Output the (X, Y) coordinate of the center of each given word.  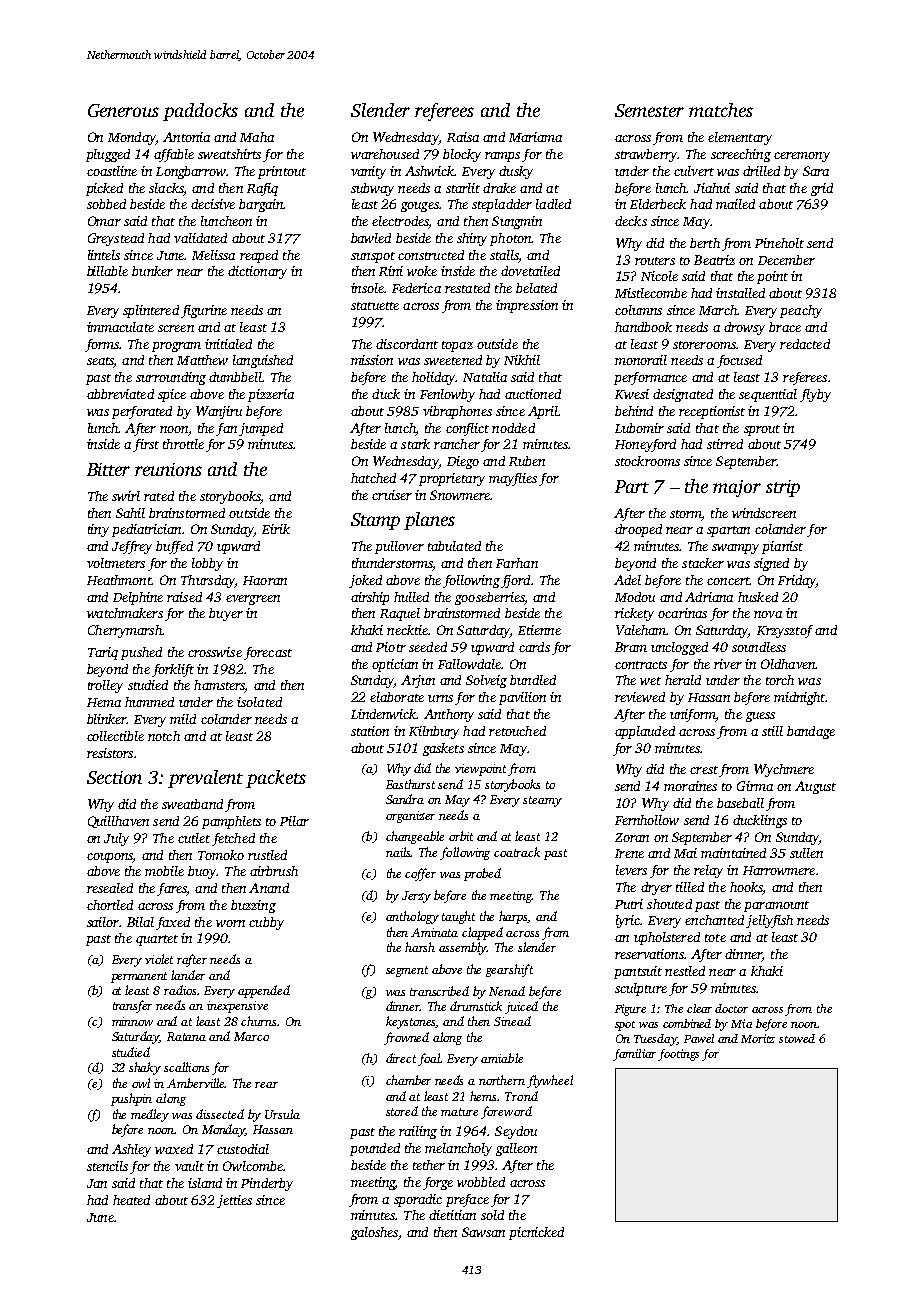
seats (100, 362)
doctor (731, 1008)
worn (230, 923)
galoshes (374, 1233)
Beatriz (714, 260)
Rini (391, 271)
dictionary (257, 272)
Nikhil (522, 360)
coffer (420, 874)
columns (638, 310)
